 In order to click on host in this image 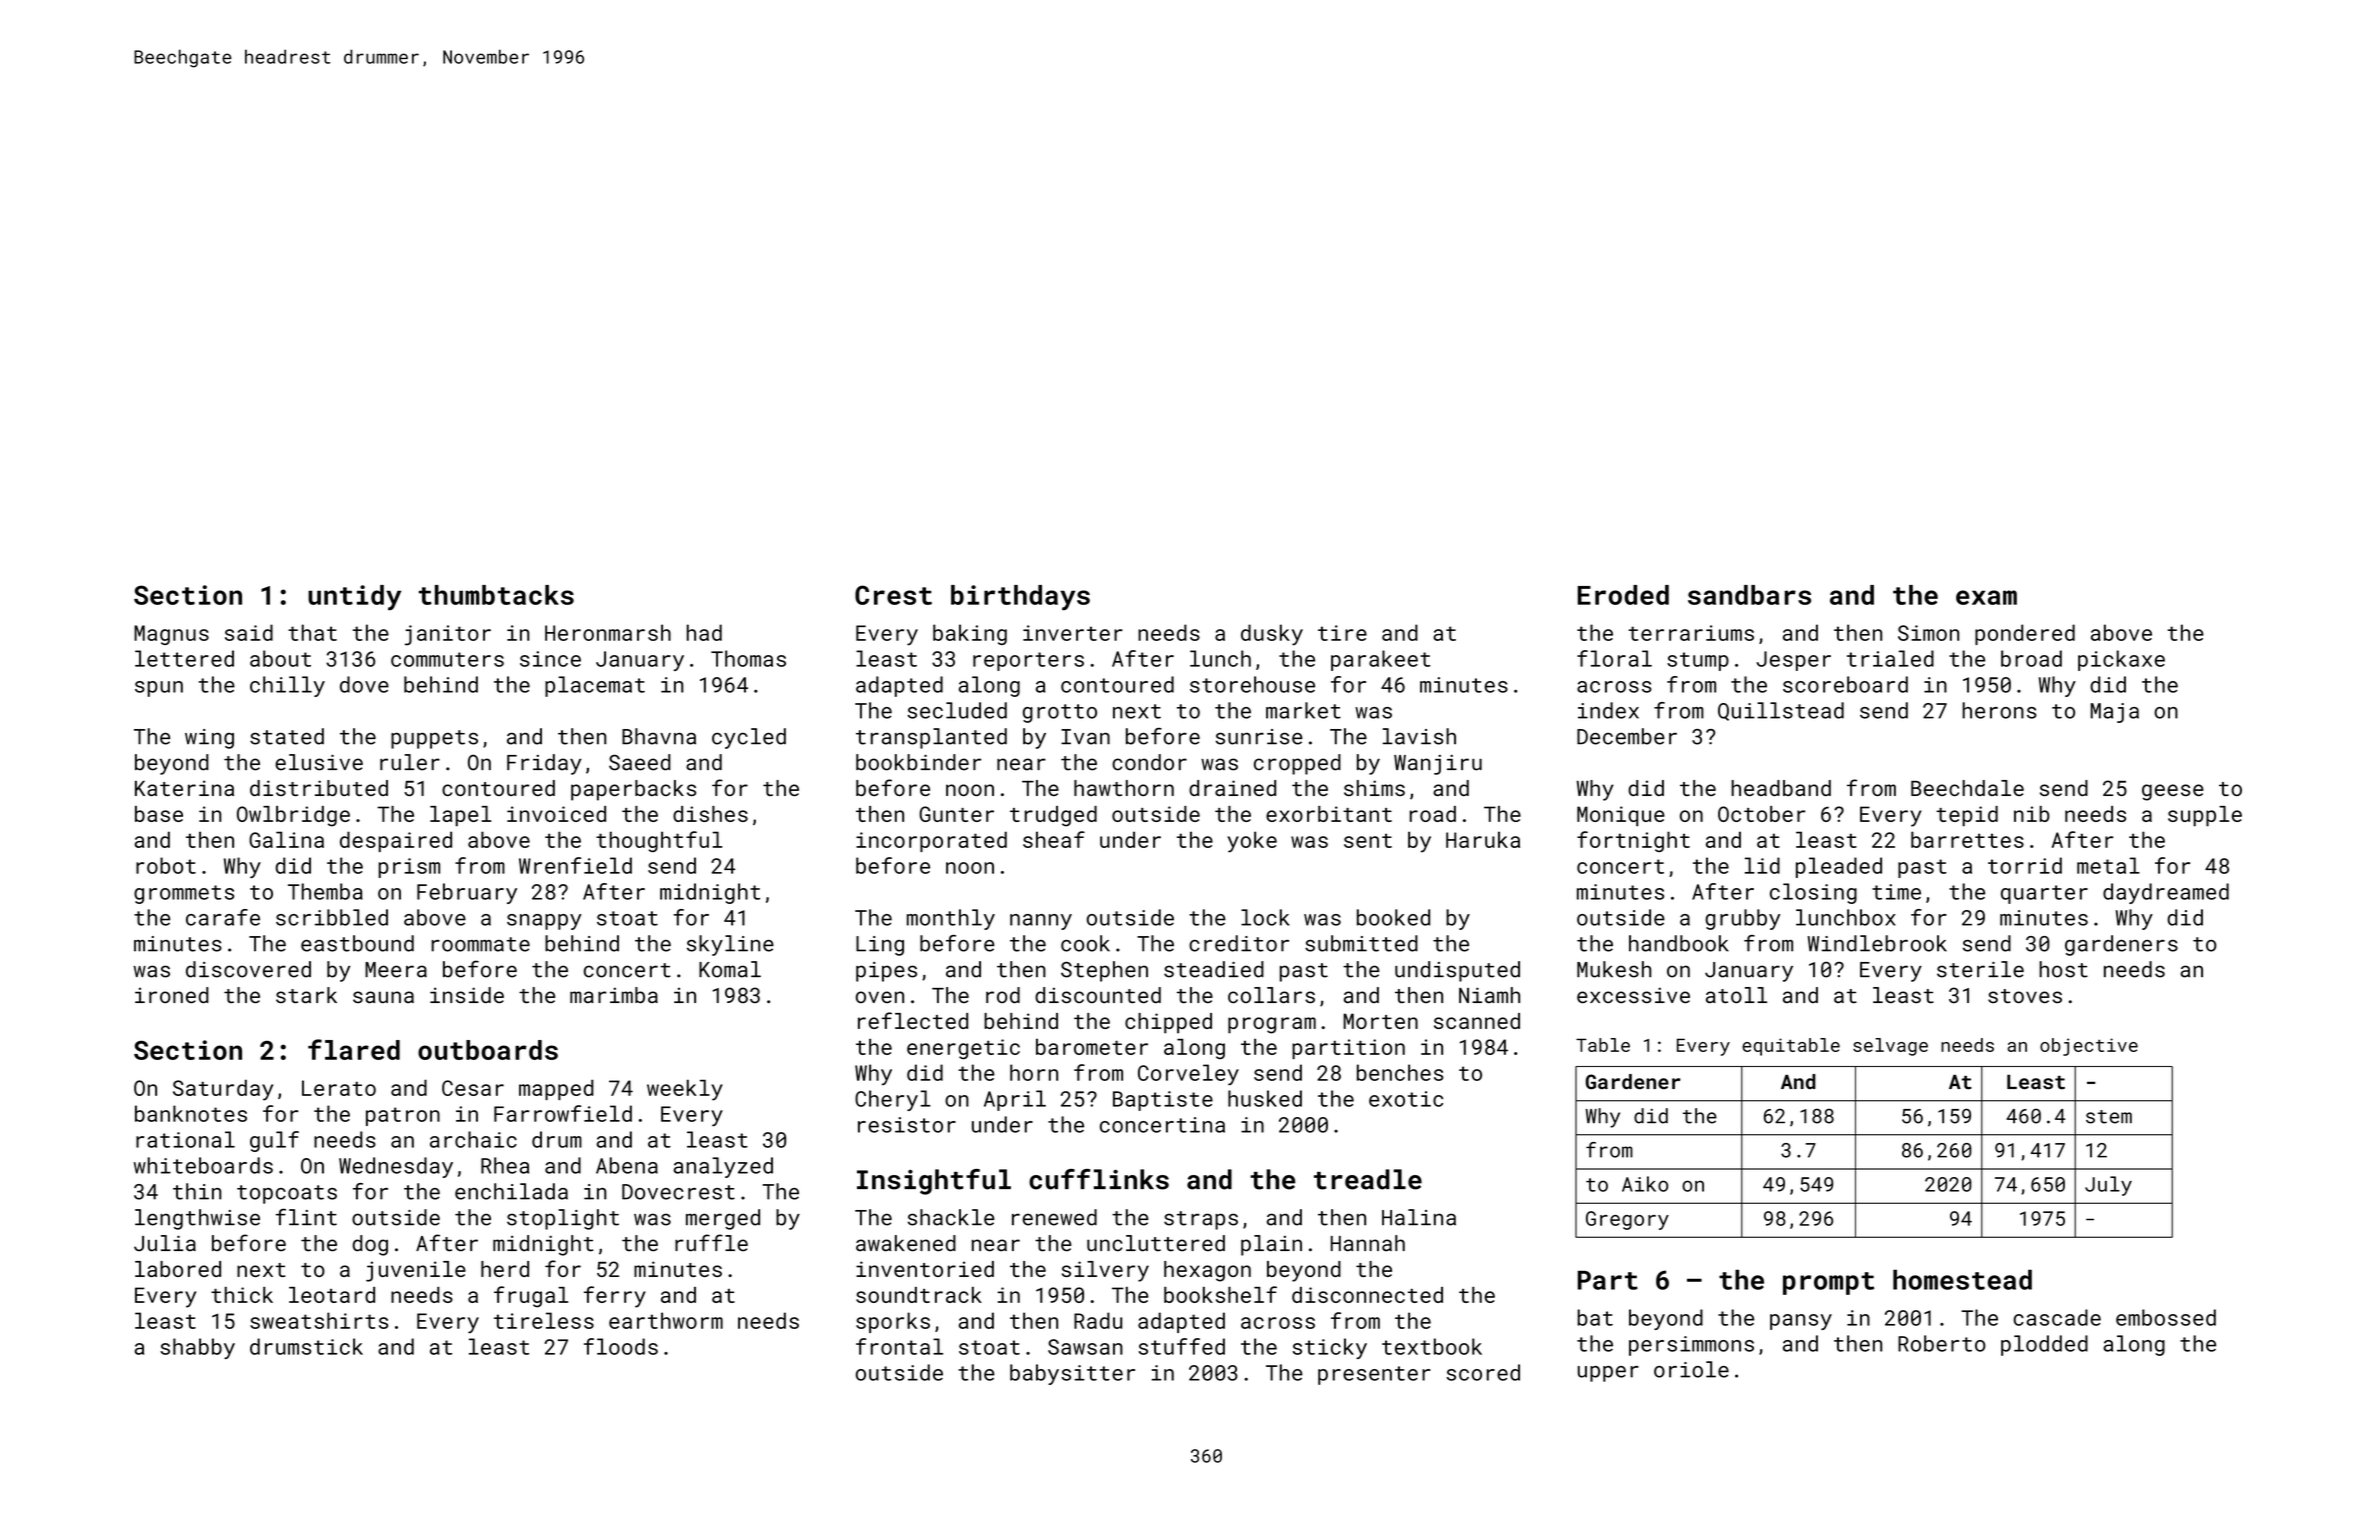, I will do `click(2063, 969)`.
